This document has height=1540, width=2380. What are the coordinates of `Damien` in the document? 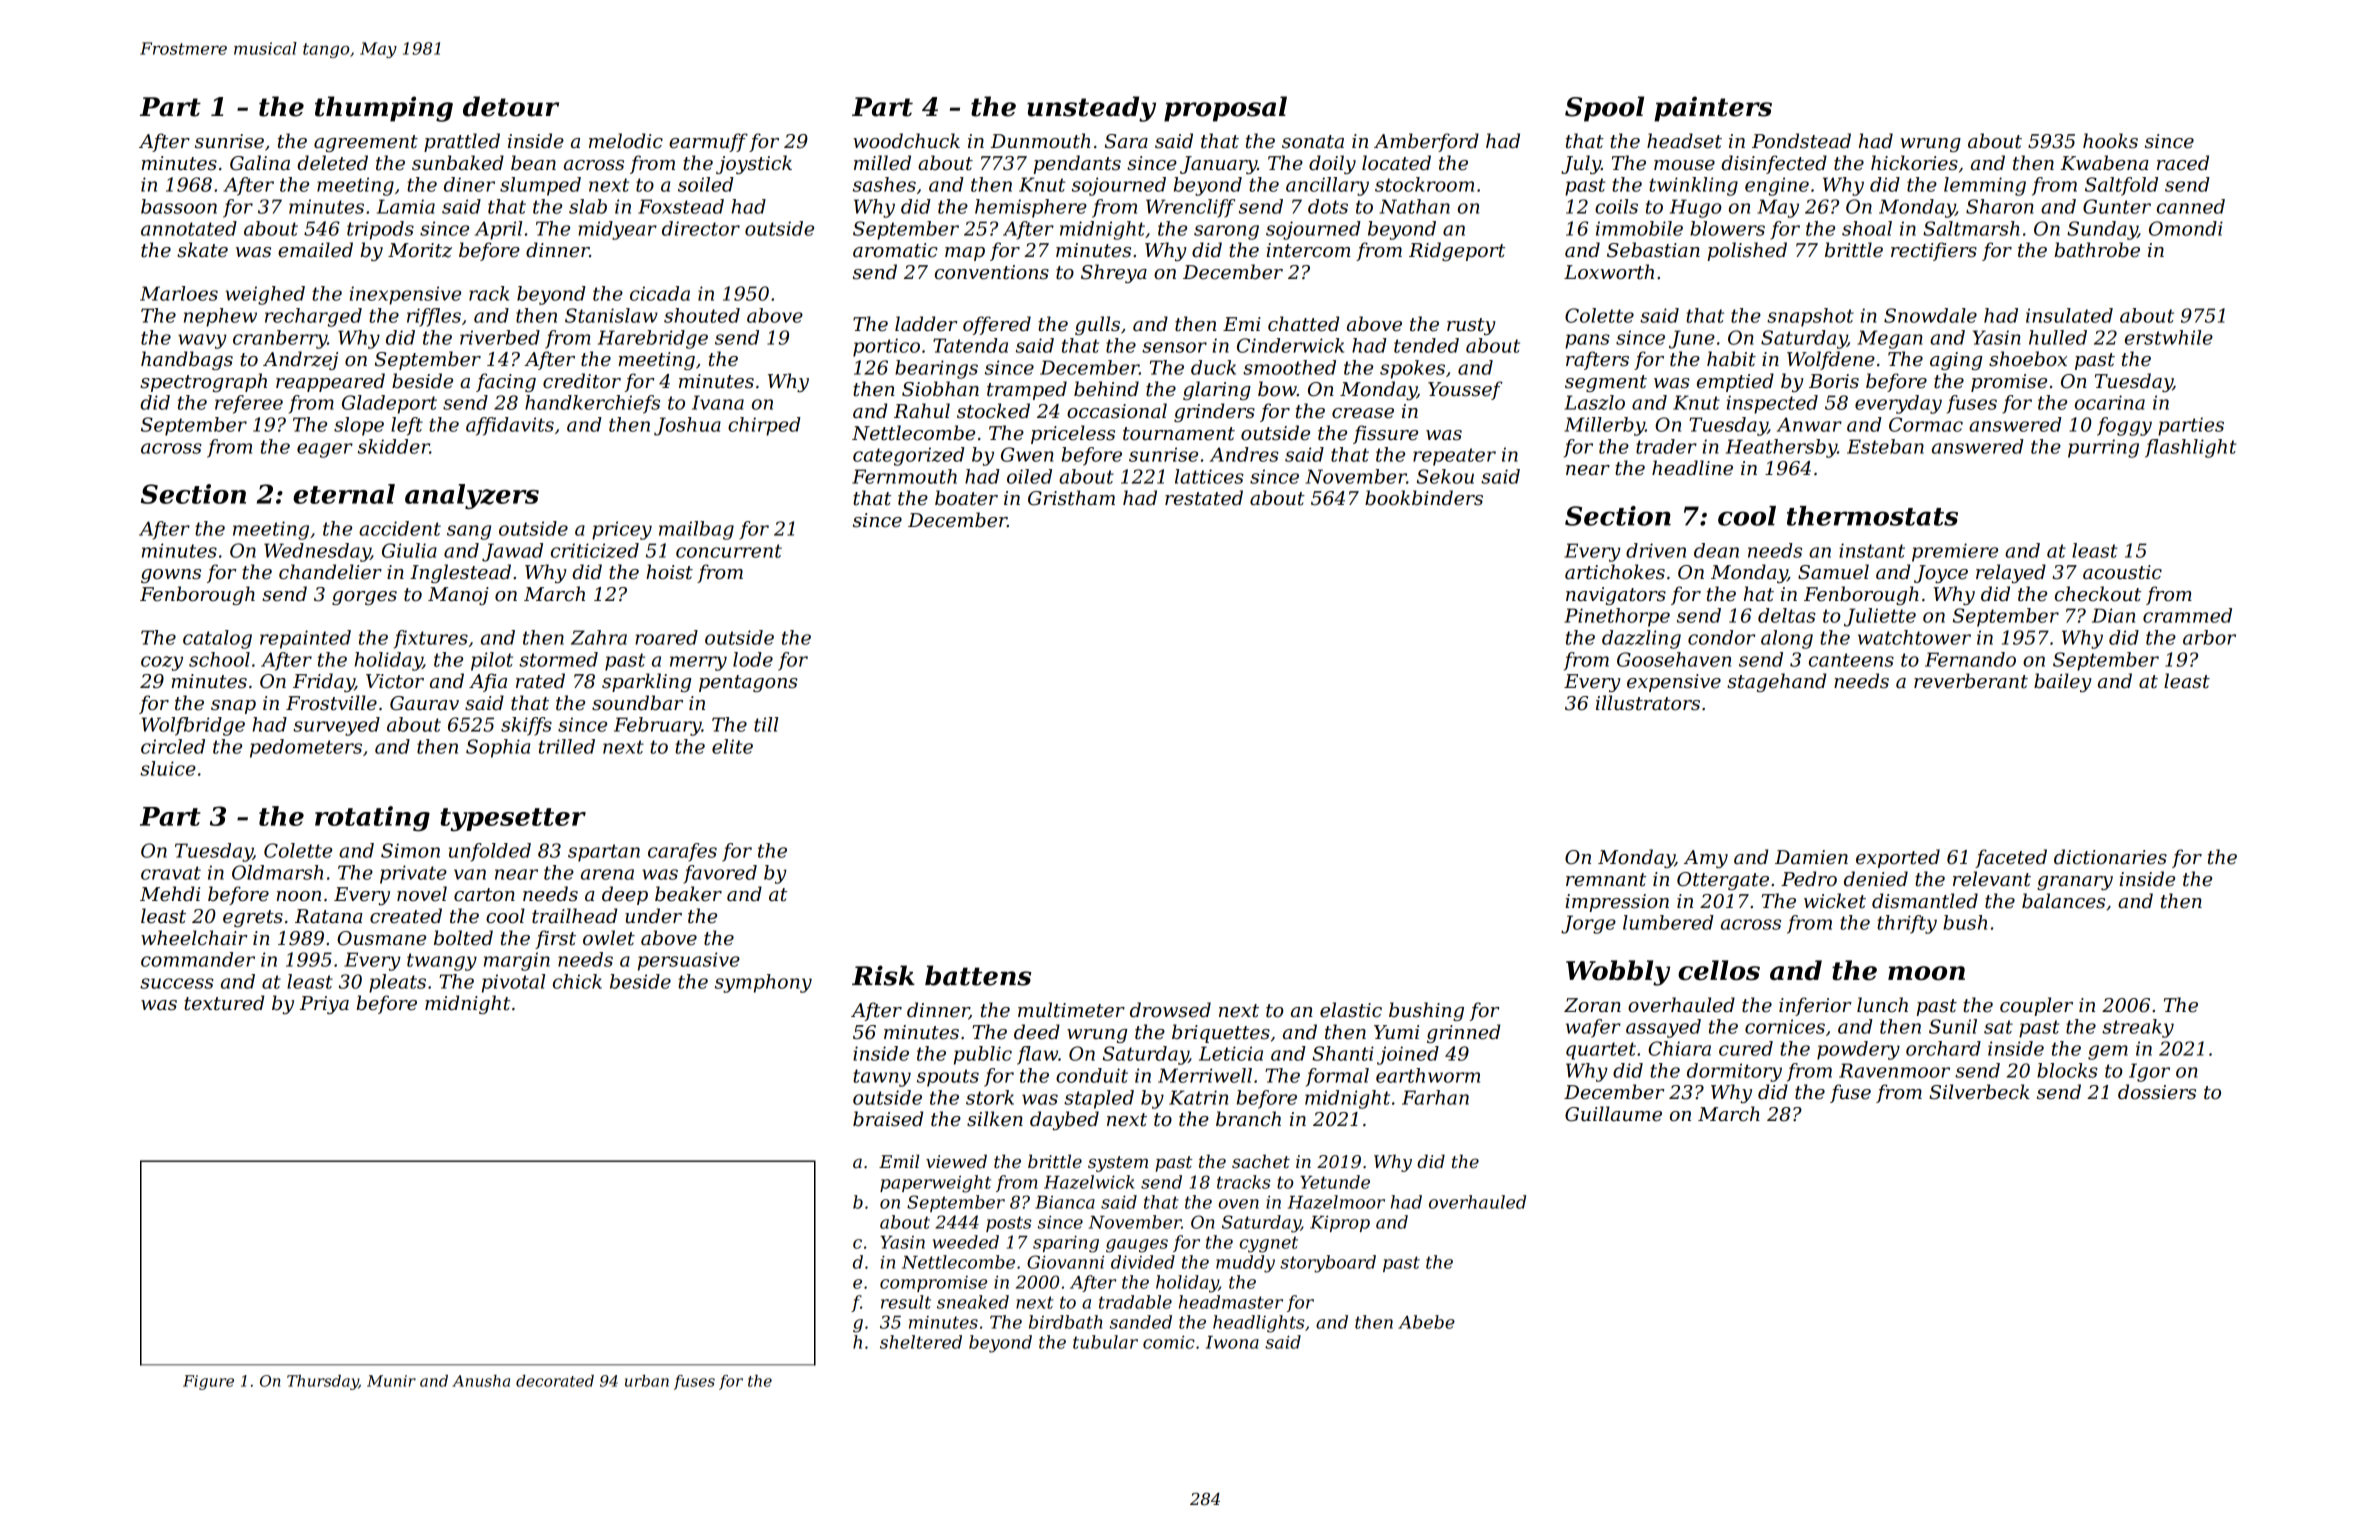 It's located at (1811, 857).
